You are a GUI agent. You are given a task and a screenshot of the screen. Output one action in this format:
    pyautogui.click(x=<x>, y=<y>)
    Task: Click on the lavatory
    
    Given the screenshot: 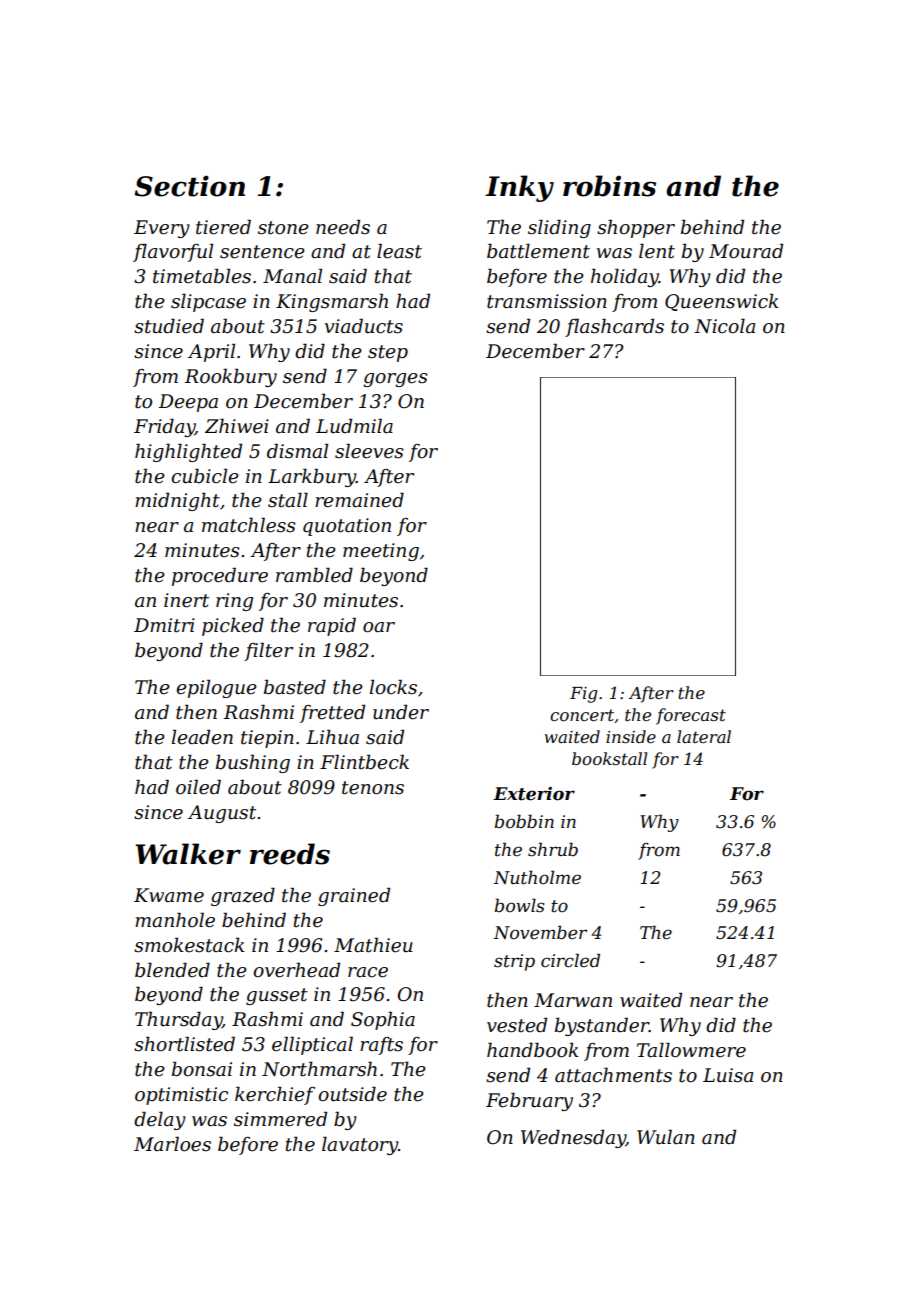 What is the action you would take?
    pyautogui.click(x=360, y=1145)
